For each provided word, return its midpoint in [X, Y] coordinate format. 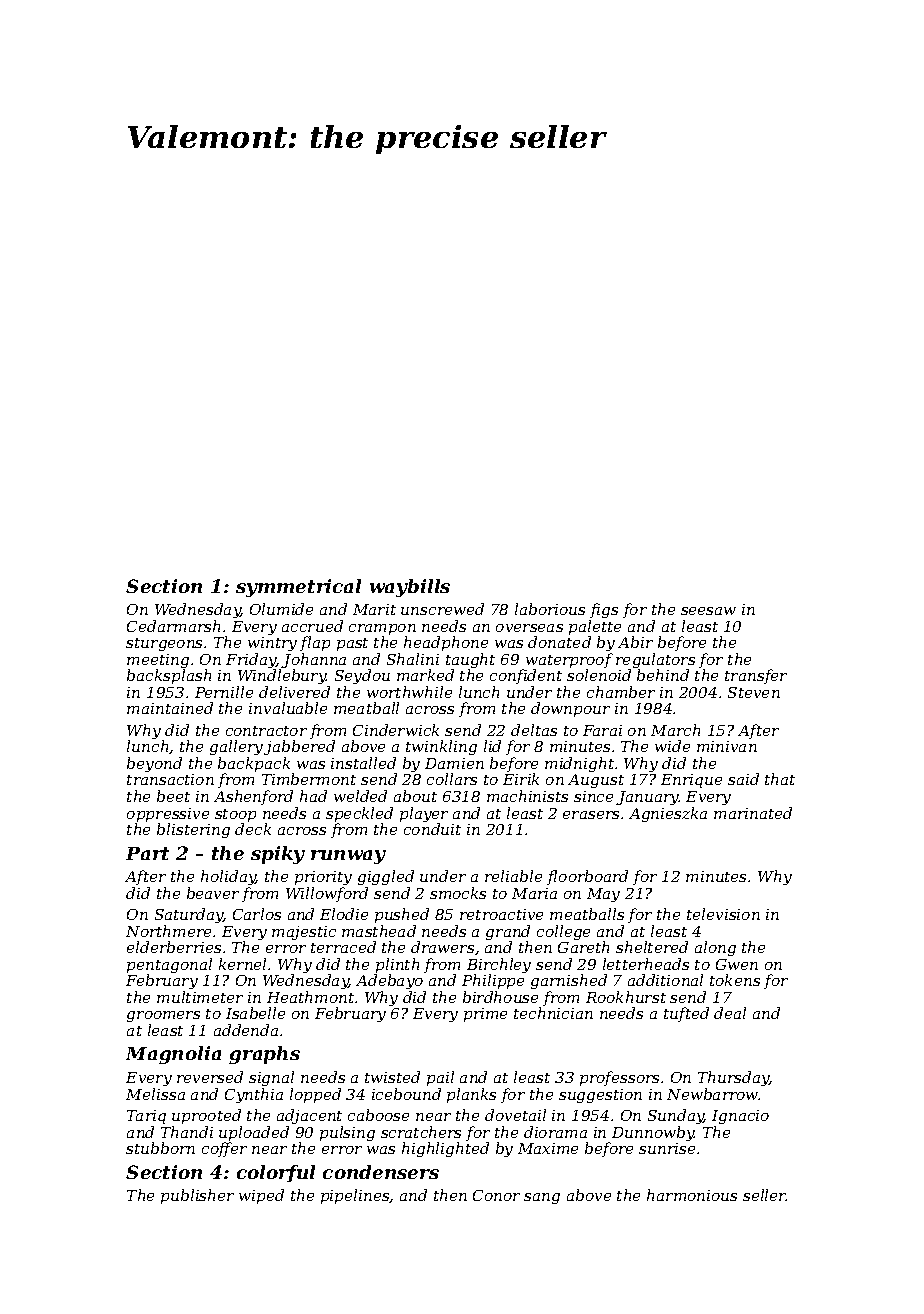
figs [604, 610]
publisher [197, 1196]
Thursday [733, 1078]
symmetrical [298, 588]
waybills [410, 588]
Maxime [548, 1148]
